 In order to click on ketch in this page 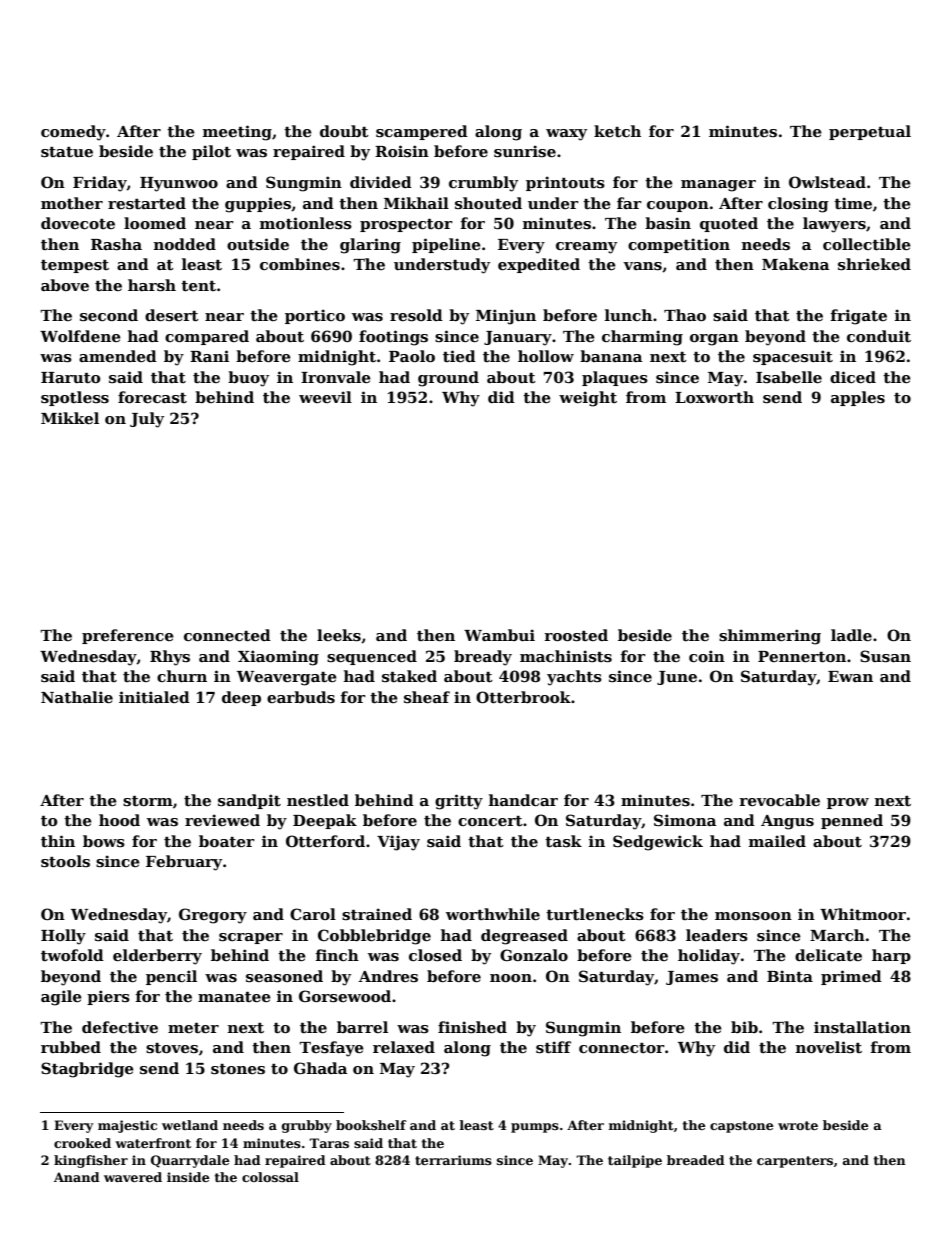, I will do `click(617, 131)`.
